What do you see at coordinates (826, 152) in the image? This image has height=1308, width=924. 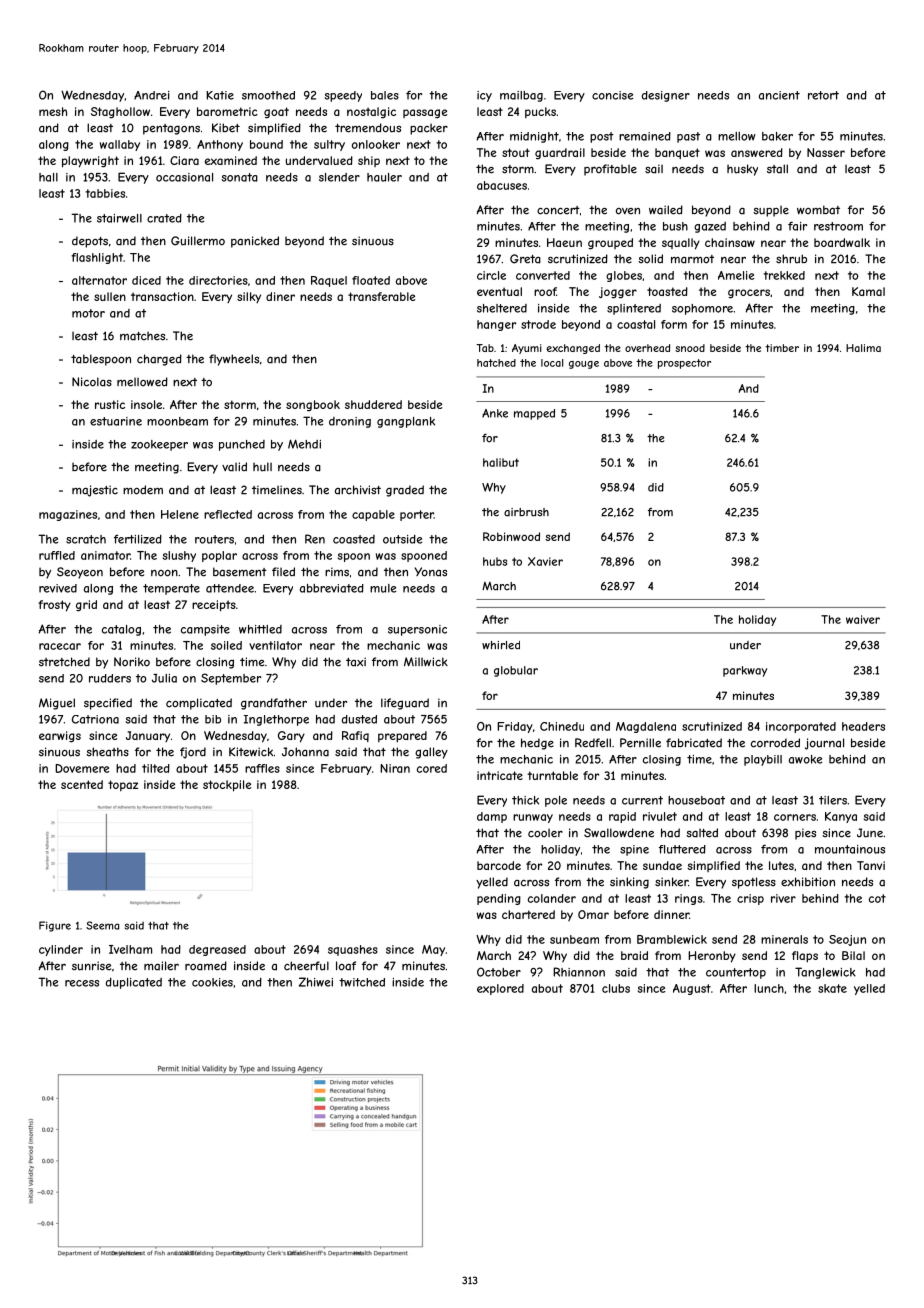 I see `Nasser` at bounding box center [826, 152].
